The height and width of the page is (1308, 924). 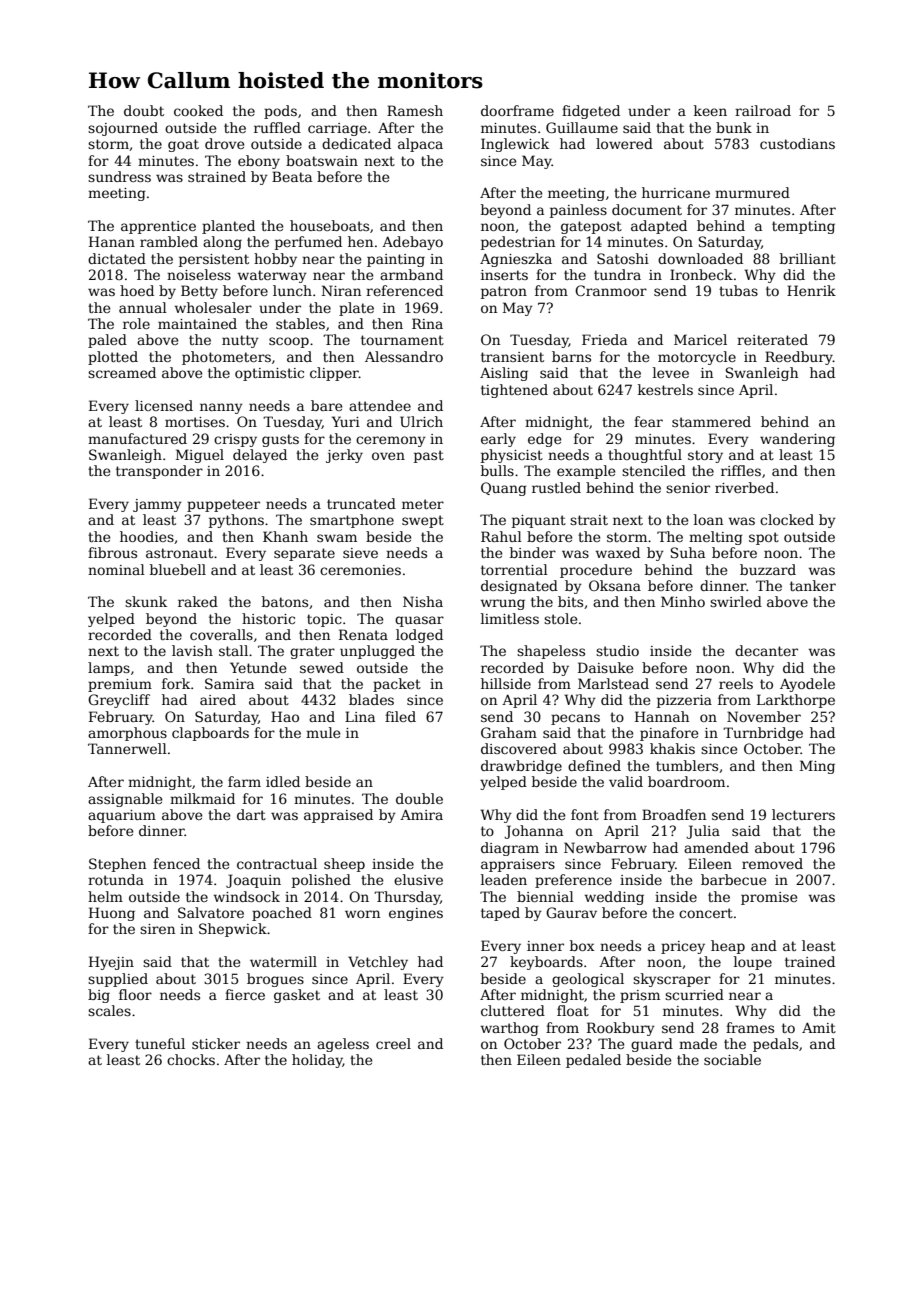 What do you see at coordinates (233, 930) in the page?
I see `Shepwick` at bounding box center [233, 930].
